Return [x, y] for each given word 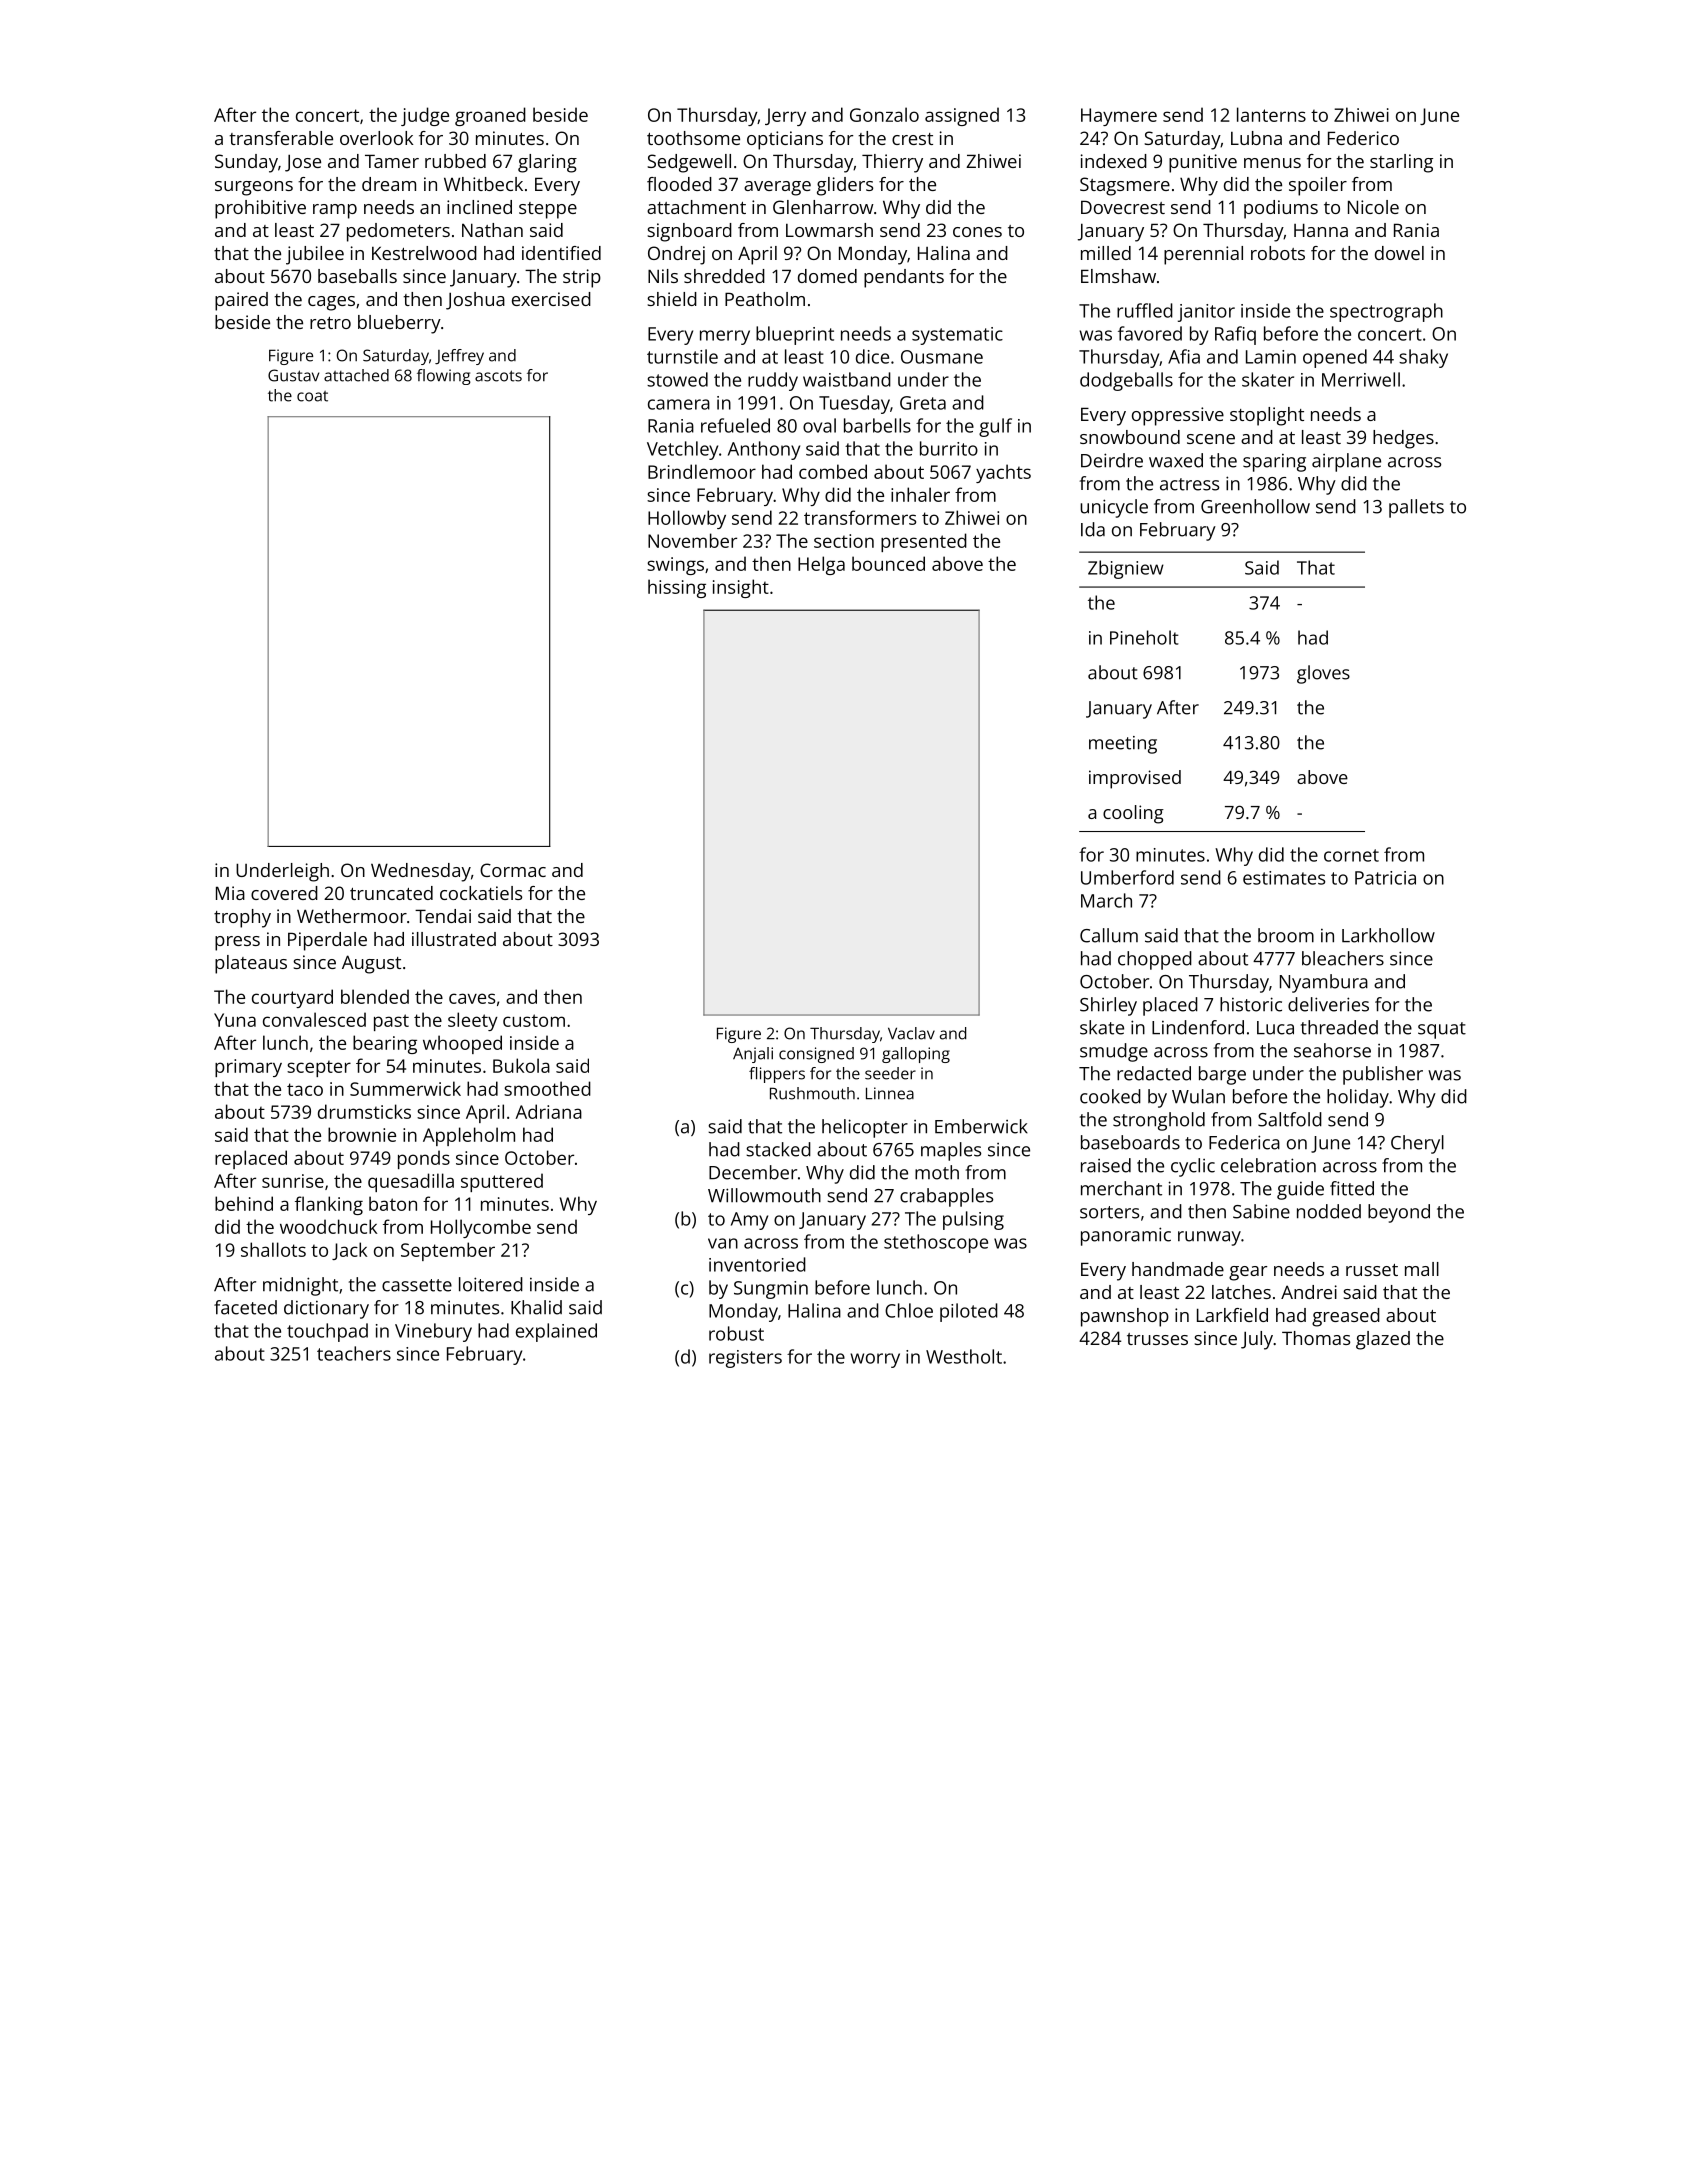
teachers [354, 1353]
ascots [498, 376]
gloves [1323, 674]
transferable [281, 138]
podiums [1281, 209]
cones [977, 232]
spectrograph [1386, 312]
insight [741, 588]
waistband [847, 379]
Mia [230, 893]
